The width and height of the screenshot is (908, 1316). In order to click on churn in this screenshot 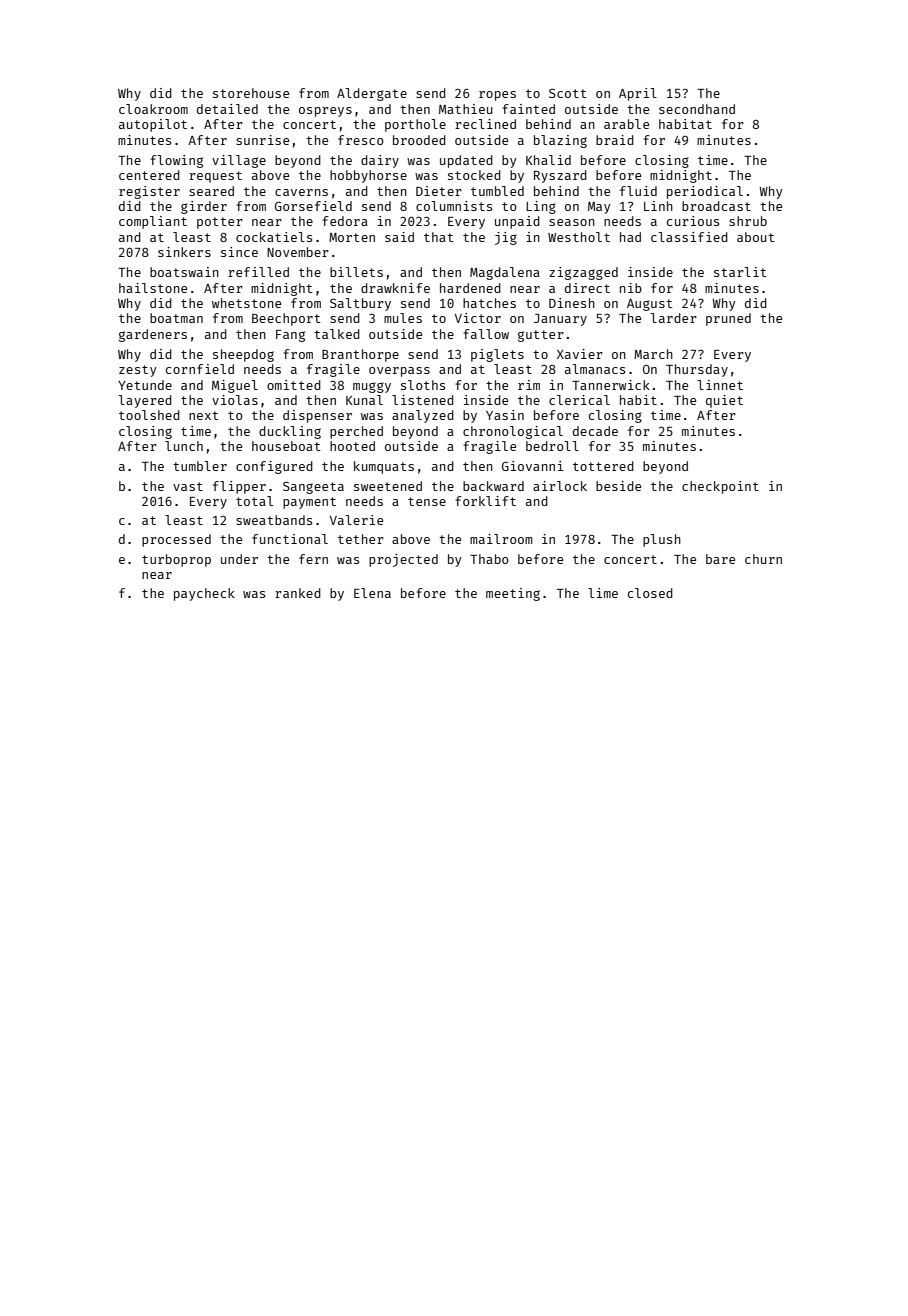, I will do `click(763, 559)`.
